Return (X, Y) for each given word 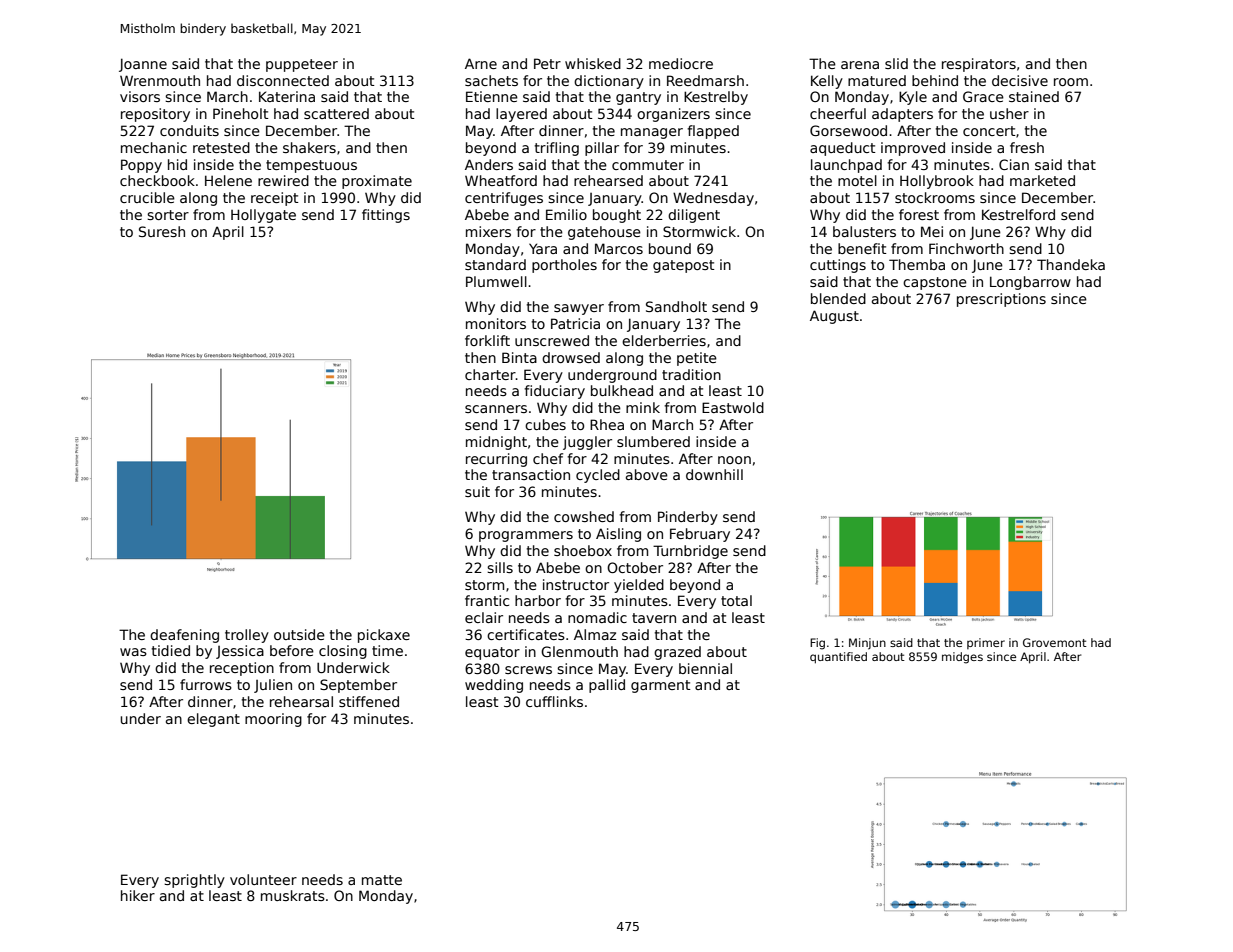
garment (661, 686)
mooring (273, 720)
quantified (838, 658)
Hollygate (263, 216)
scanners (496, 409)
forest (919, 214)
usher (1009, 113)
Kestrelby (716, 98)
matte (382, 880)
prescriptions (1001, 300)
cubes (545, 424)
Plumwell (496, 281)
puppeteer (302, 65)
